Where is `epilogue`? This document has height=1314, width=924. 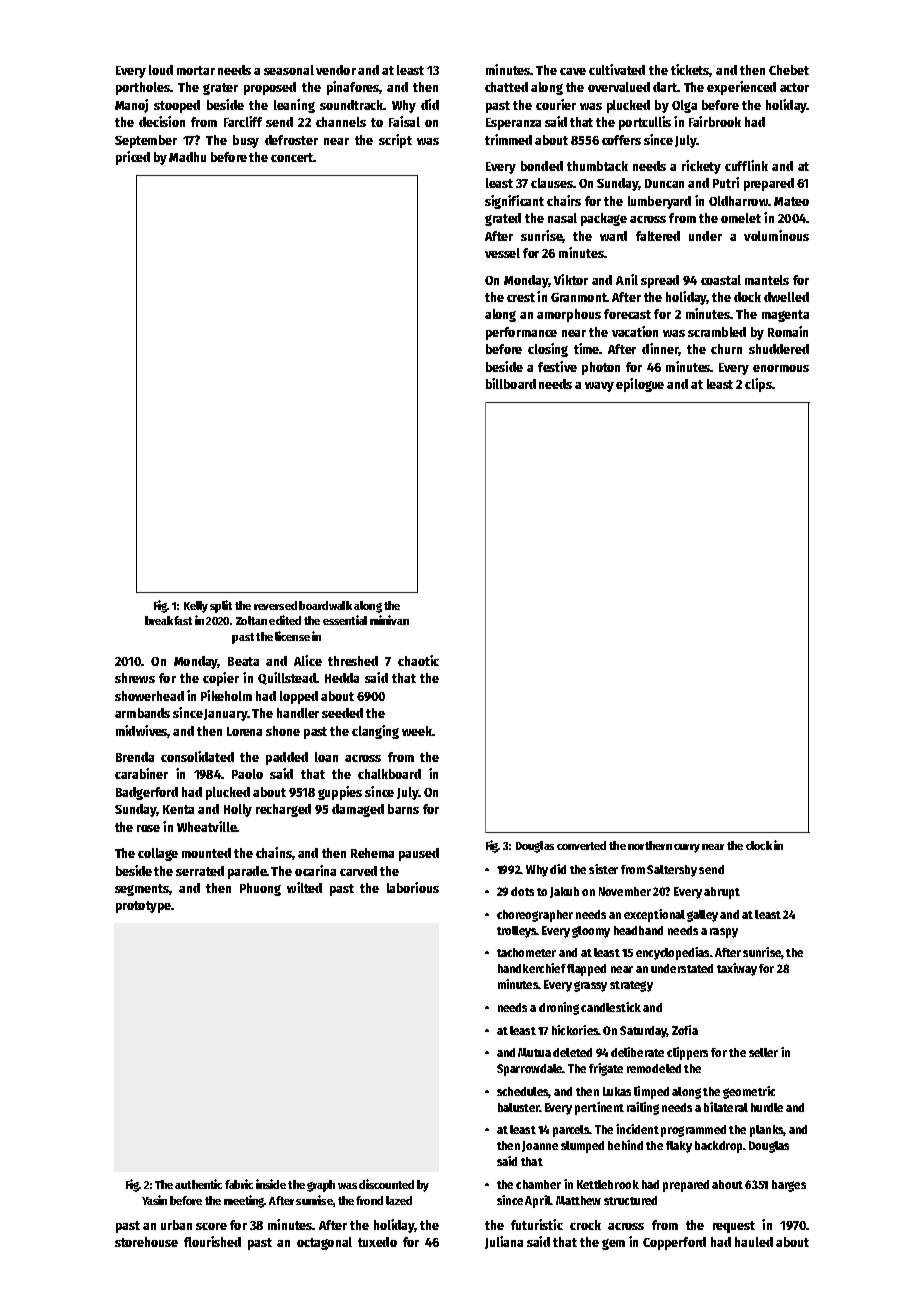 epilogue is located at coordinates (640, 385).
